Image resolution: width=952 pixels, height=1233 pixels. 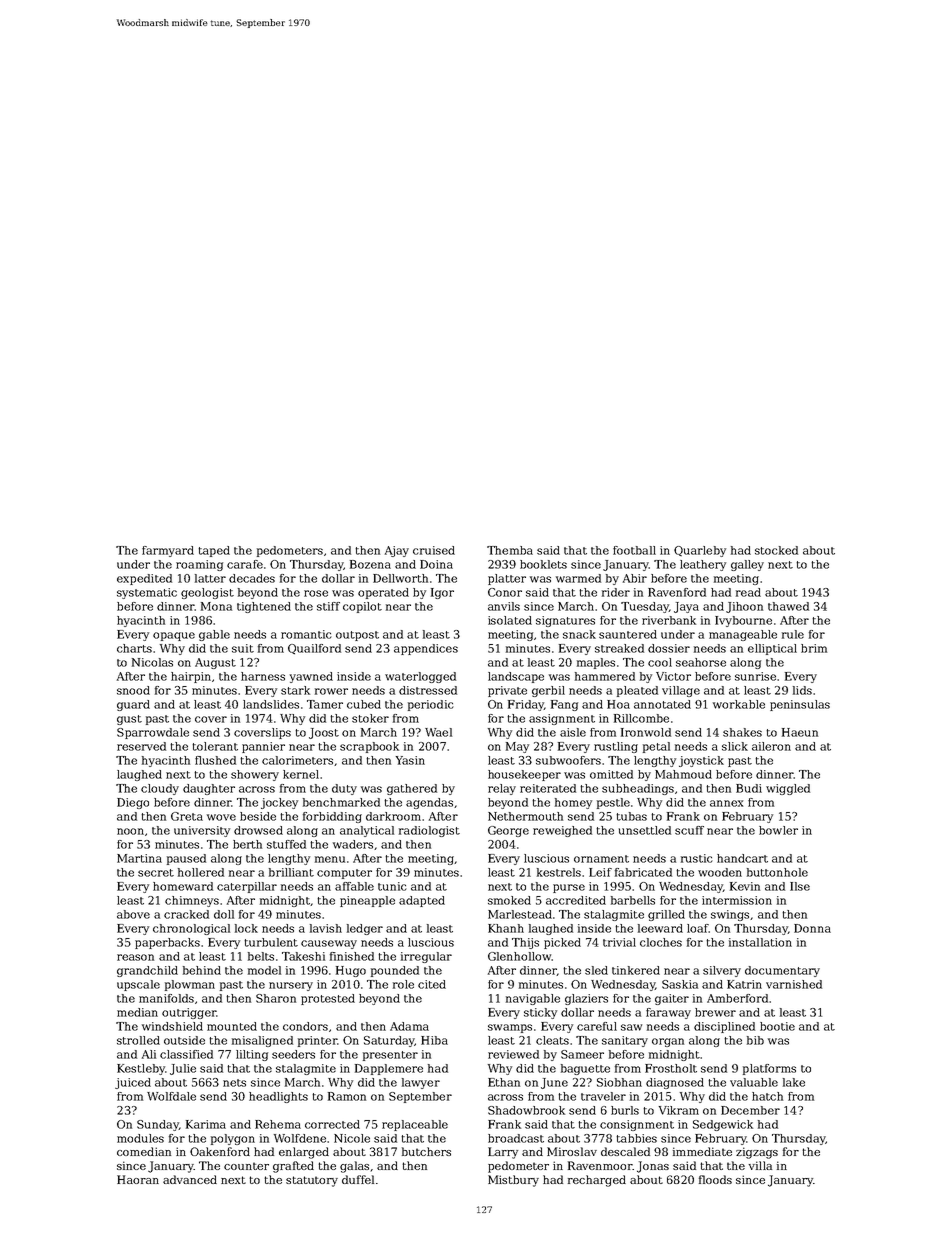 I want to click on charts, so click(x=134, y=648).
